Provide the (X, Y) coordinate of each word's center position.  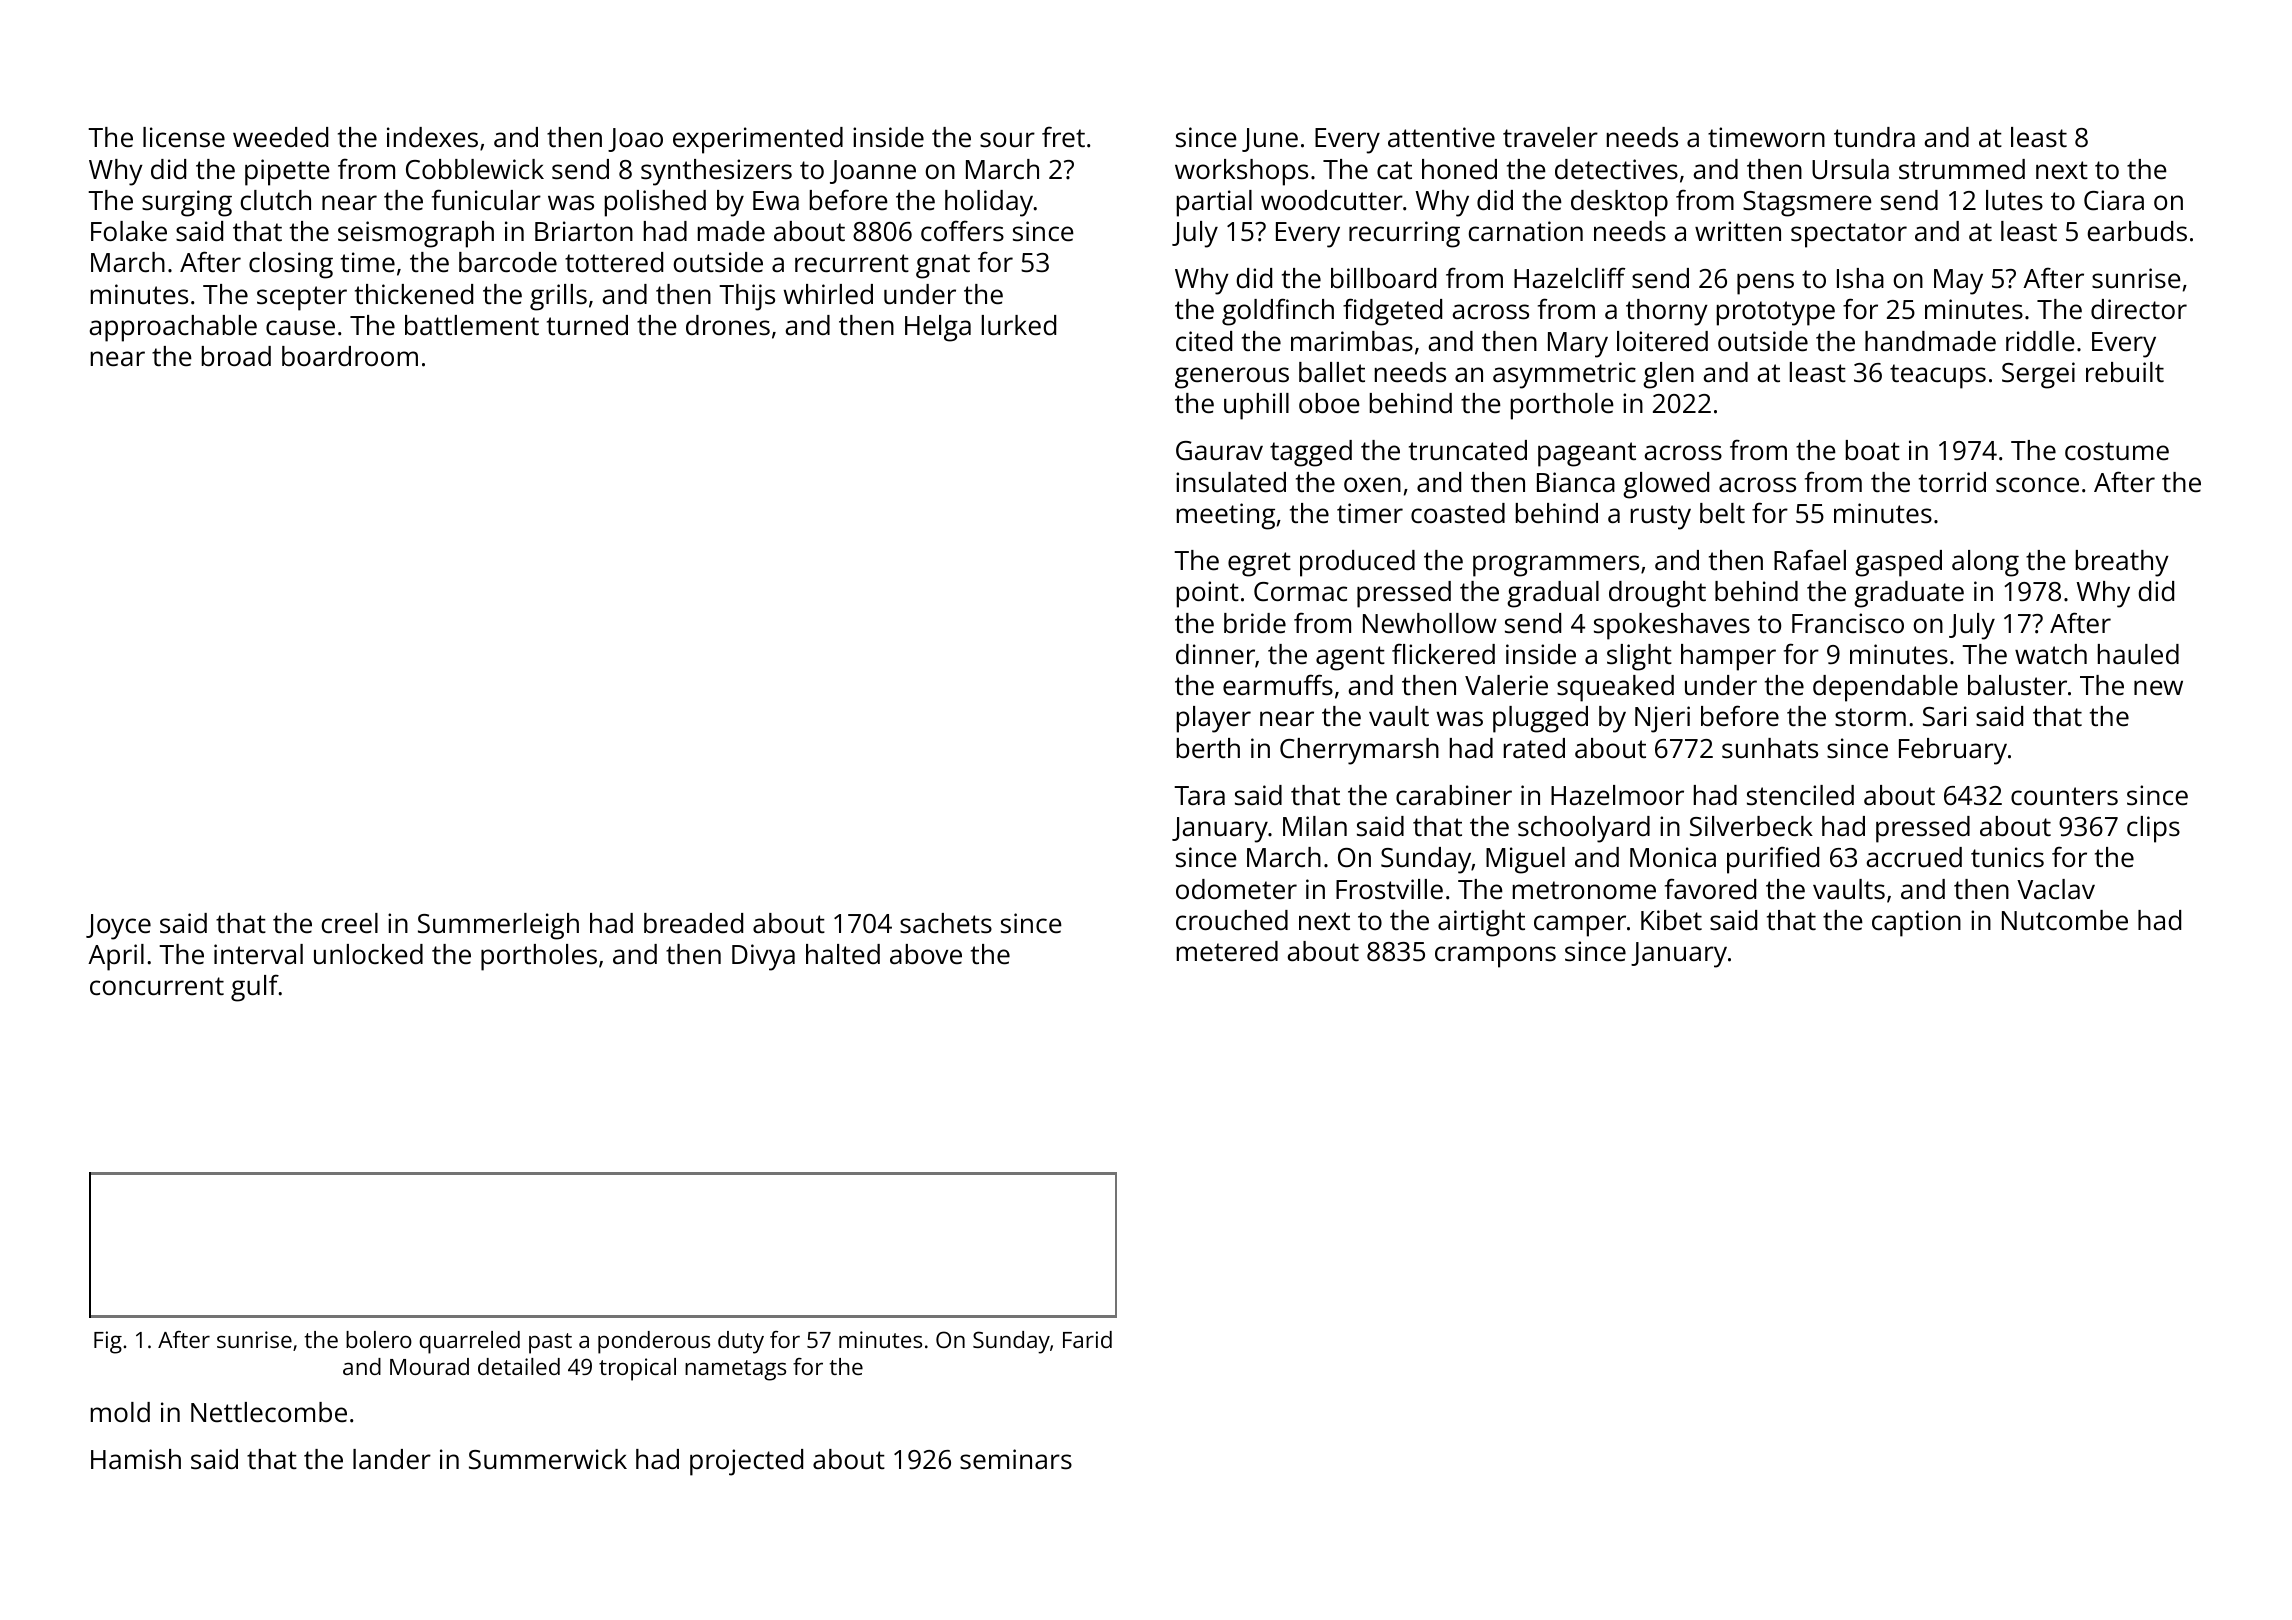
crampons (1495, 957)
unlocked (368, 954)
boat (1873, 450)
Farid (1087, 1339)
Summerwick (548, 1459)
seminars (1016, 1459)
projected (746, 1462)
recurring (1404, 234)
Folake (129, 231)
